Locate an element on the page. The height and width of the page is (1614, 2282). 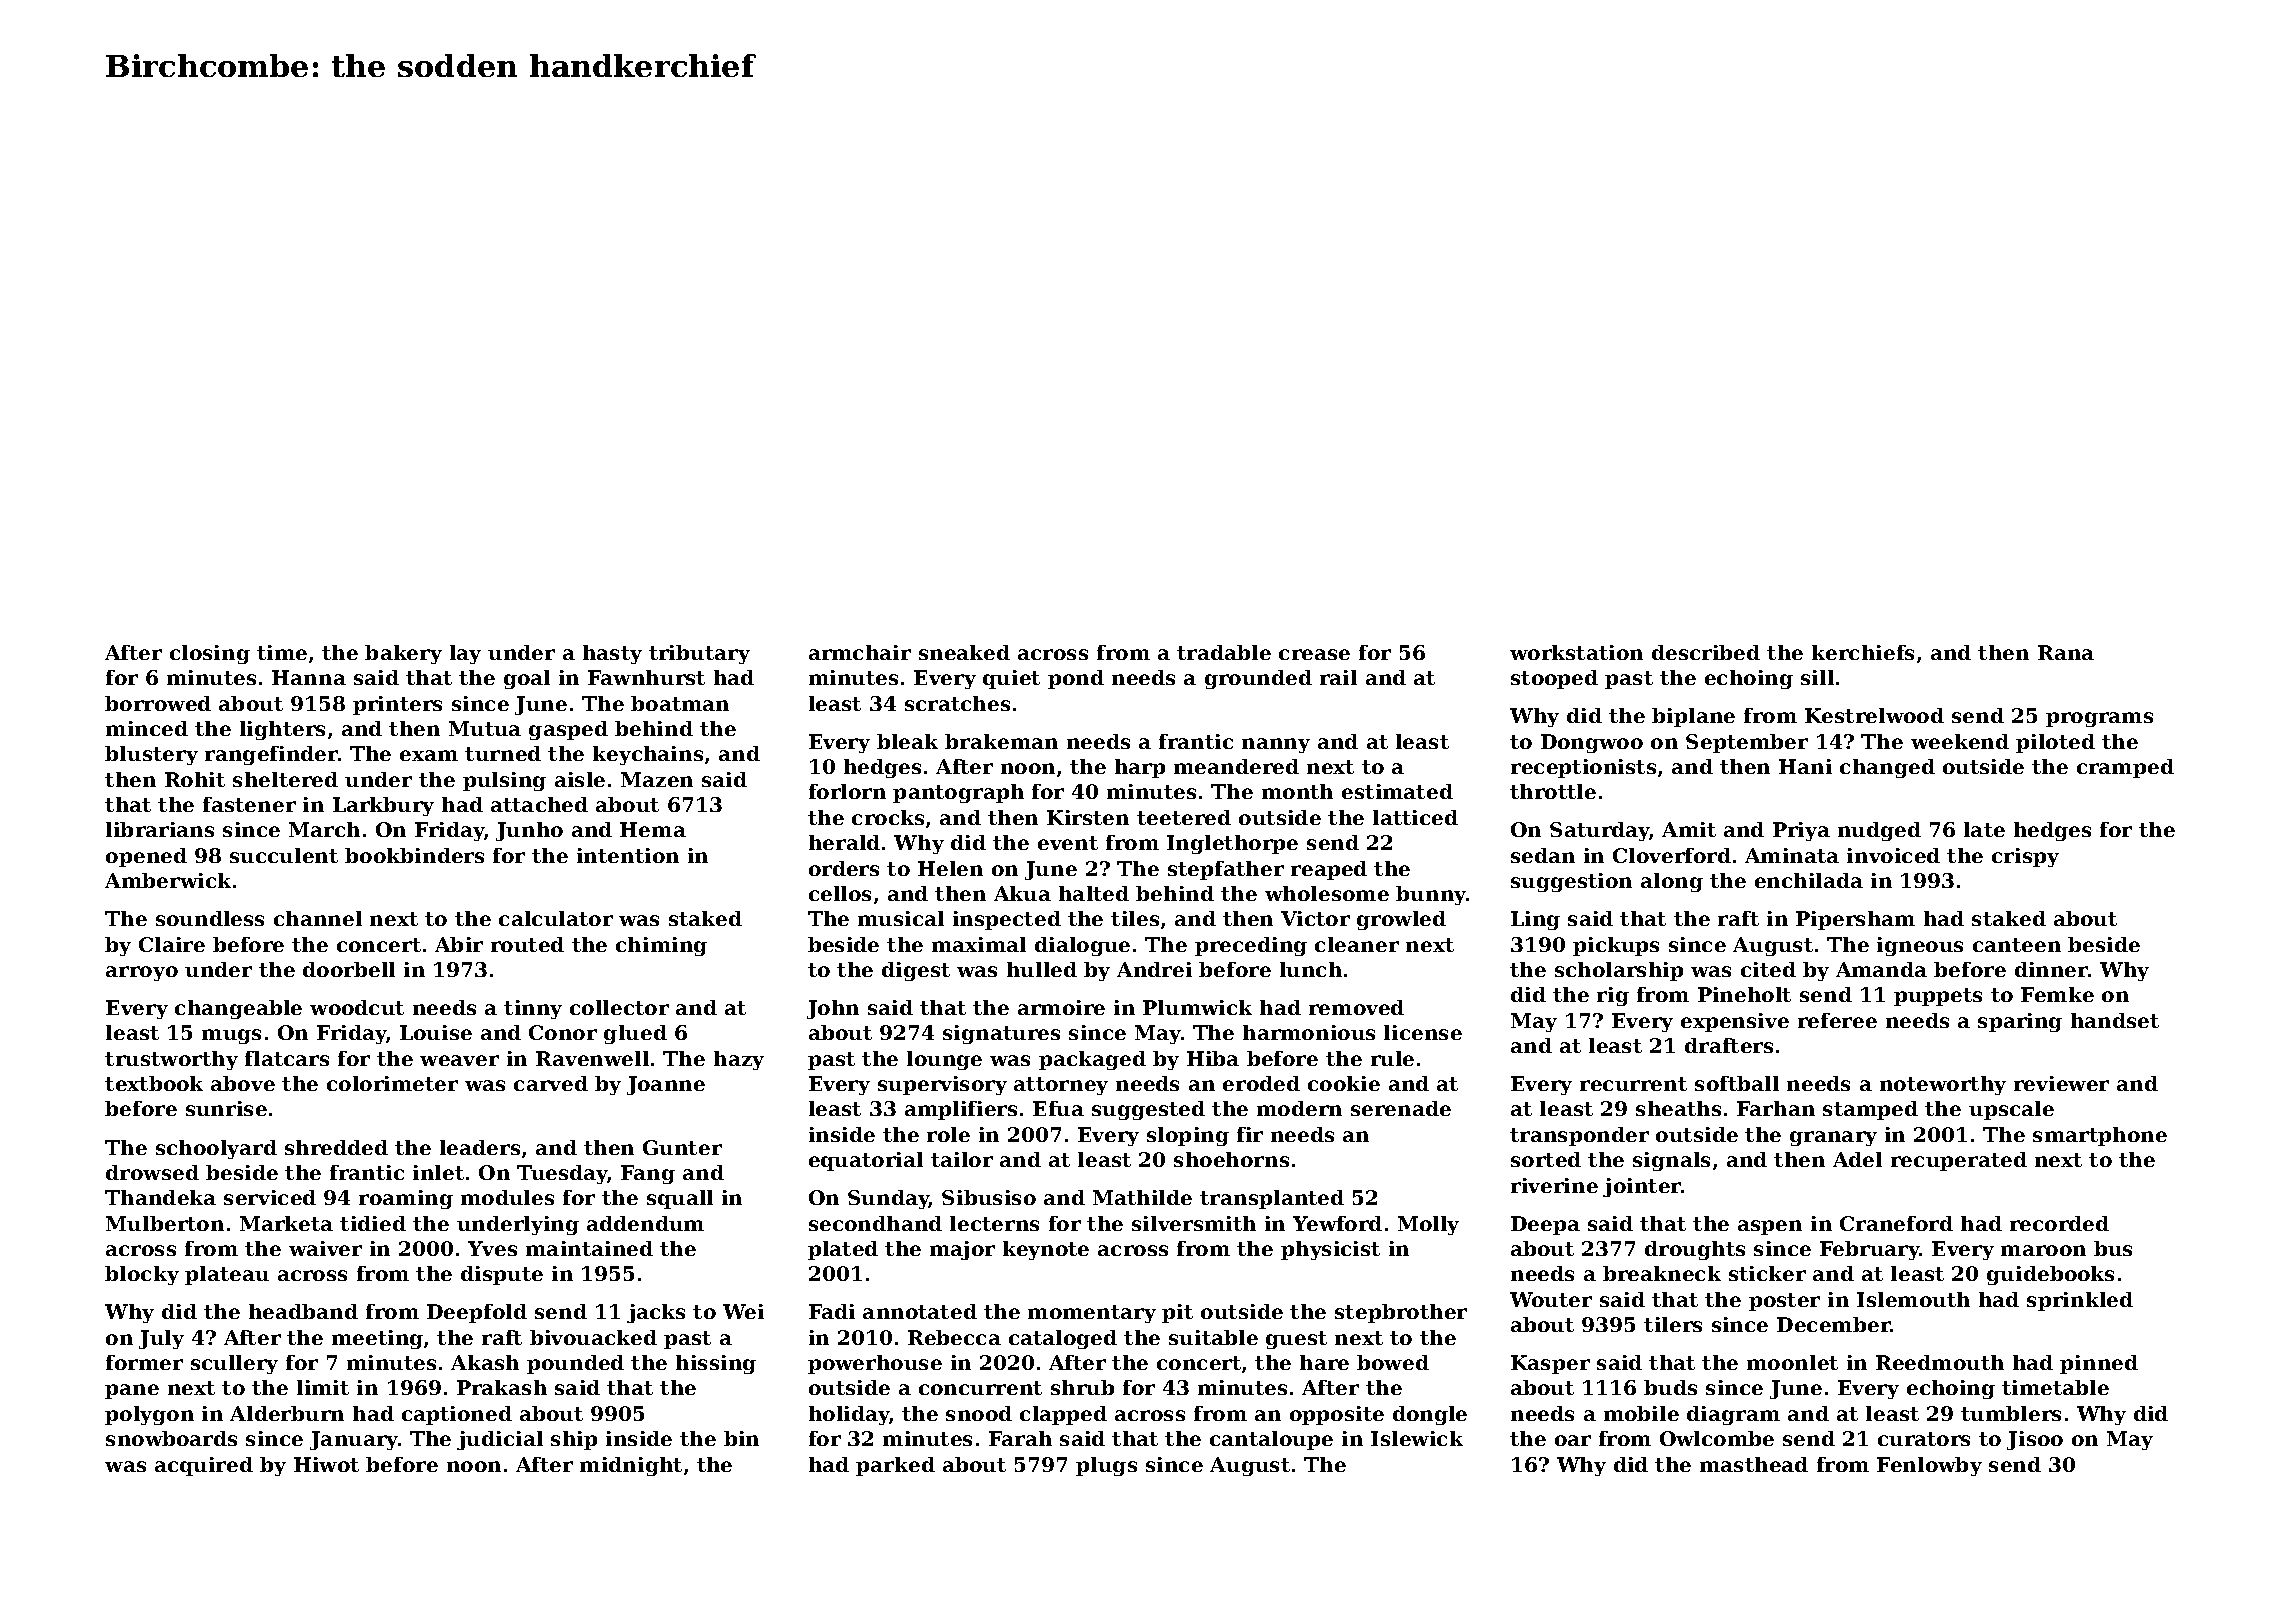
cleaner is located at coordinates (1357, 944).
